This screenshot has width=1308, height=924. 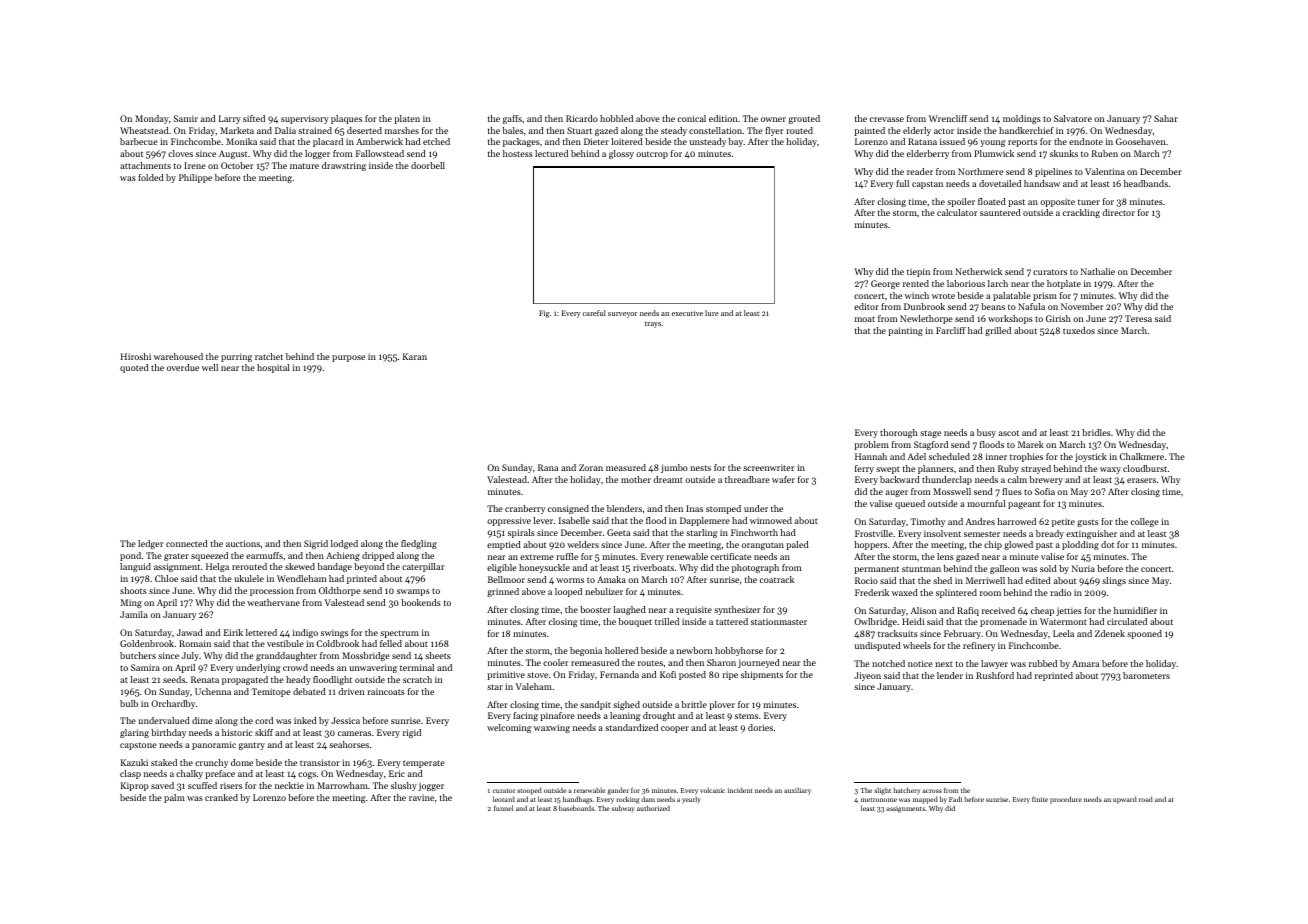 I want to click on hobbled, so click(x=616, y=118).
